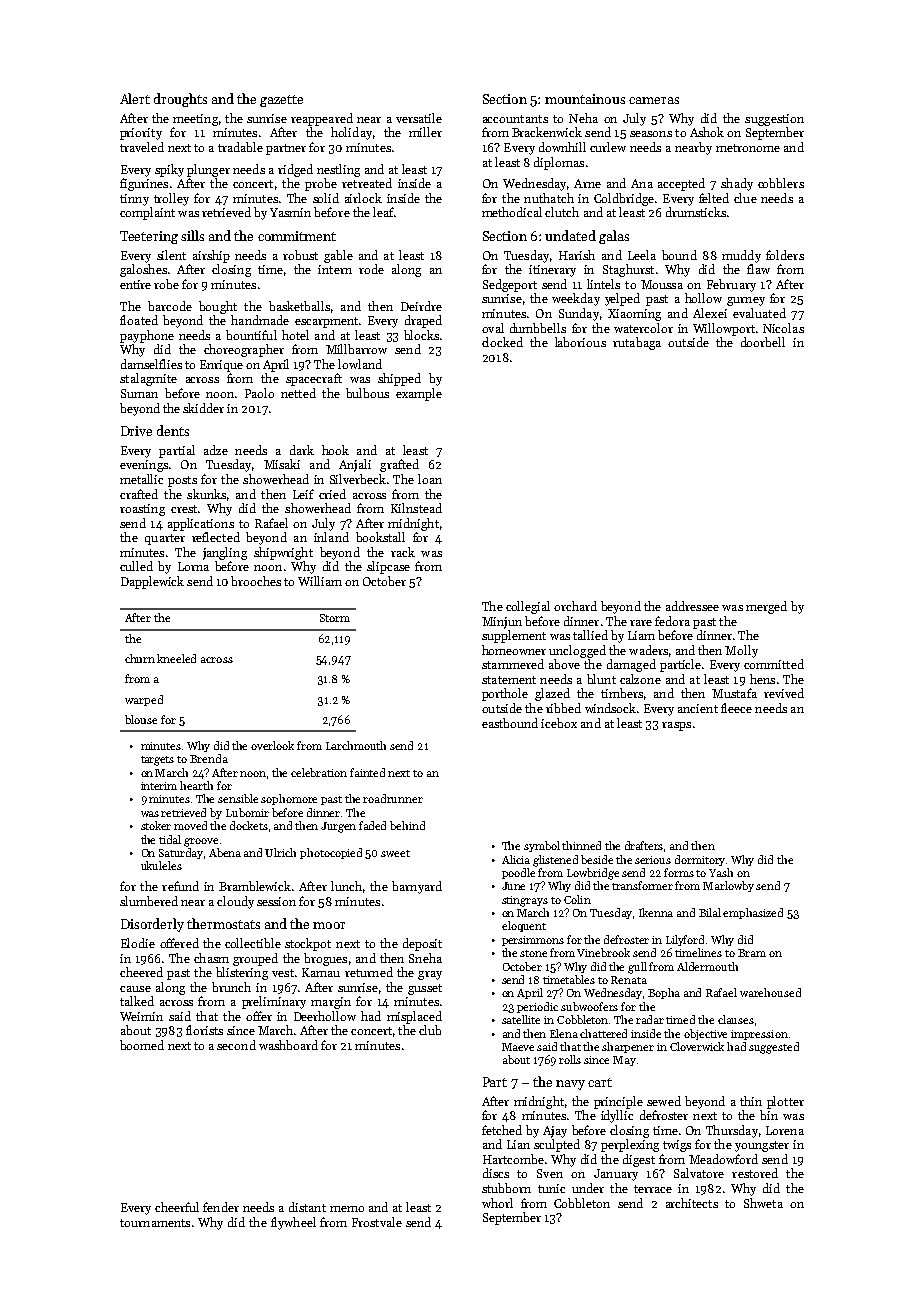  I want to click on tournaments, so click(155, 1223).
